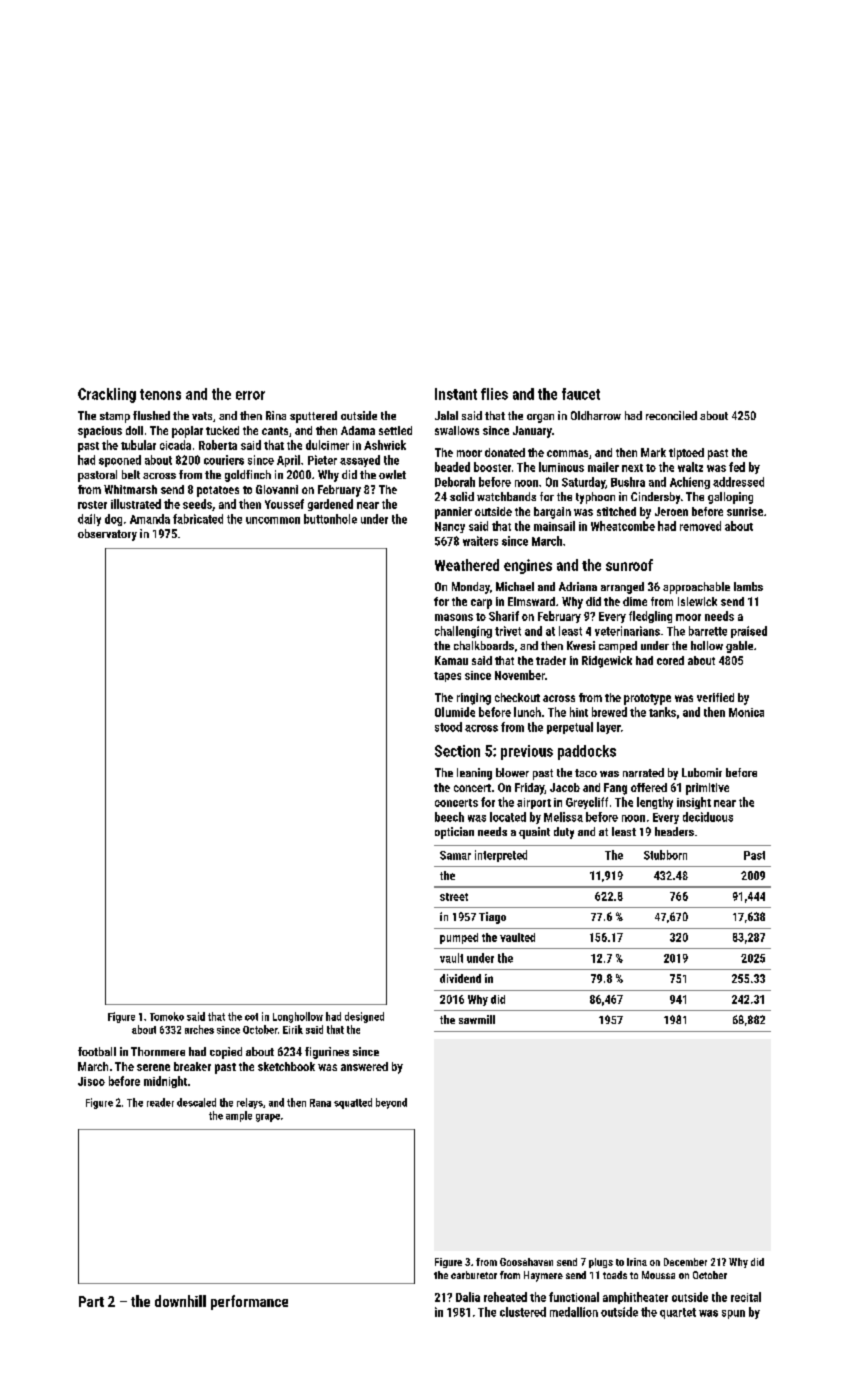 The image size is (849, 1400). I want to click on observatory, so click(107, 535).
